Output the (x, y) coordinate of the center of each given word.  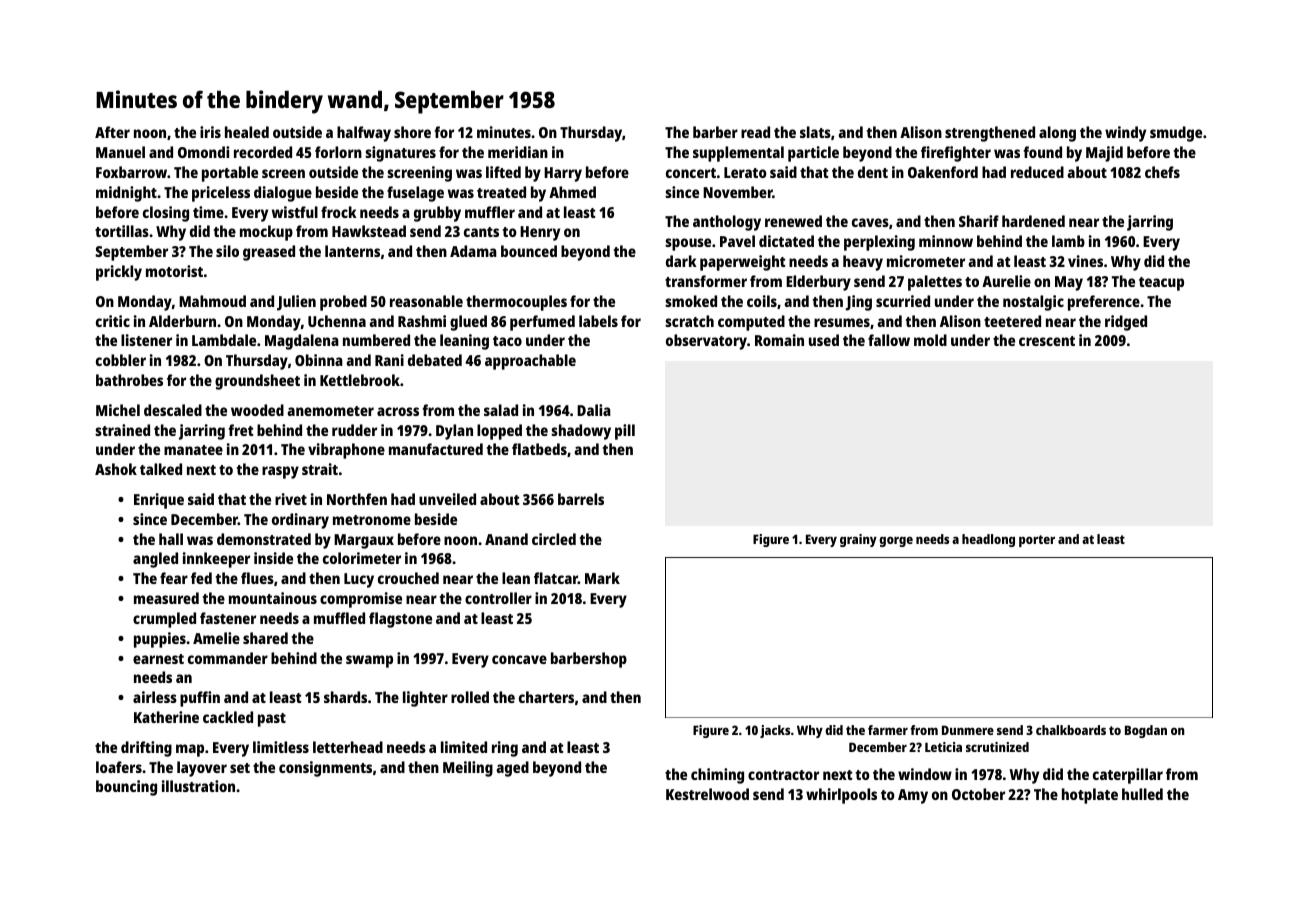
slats (815, 132)
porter (1037, 541)
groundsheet (257, 382)
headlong (988, 540)
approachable (530, 362)
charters (546, 697)
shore (412, 132)
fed (201, 578)
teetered (1012, 321)
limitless (281, 747)
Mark (602, 578)
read (755, 132)
